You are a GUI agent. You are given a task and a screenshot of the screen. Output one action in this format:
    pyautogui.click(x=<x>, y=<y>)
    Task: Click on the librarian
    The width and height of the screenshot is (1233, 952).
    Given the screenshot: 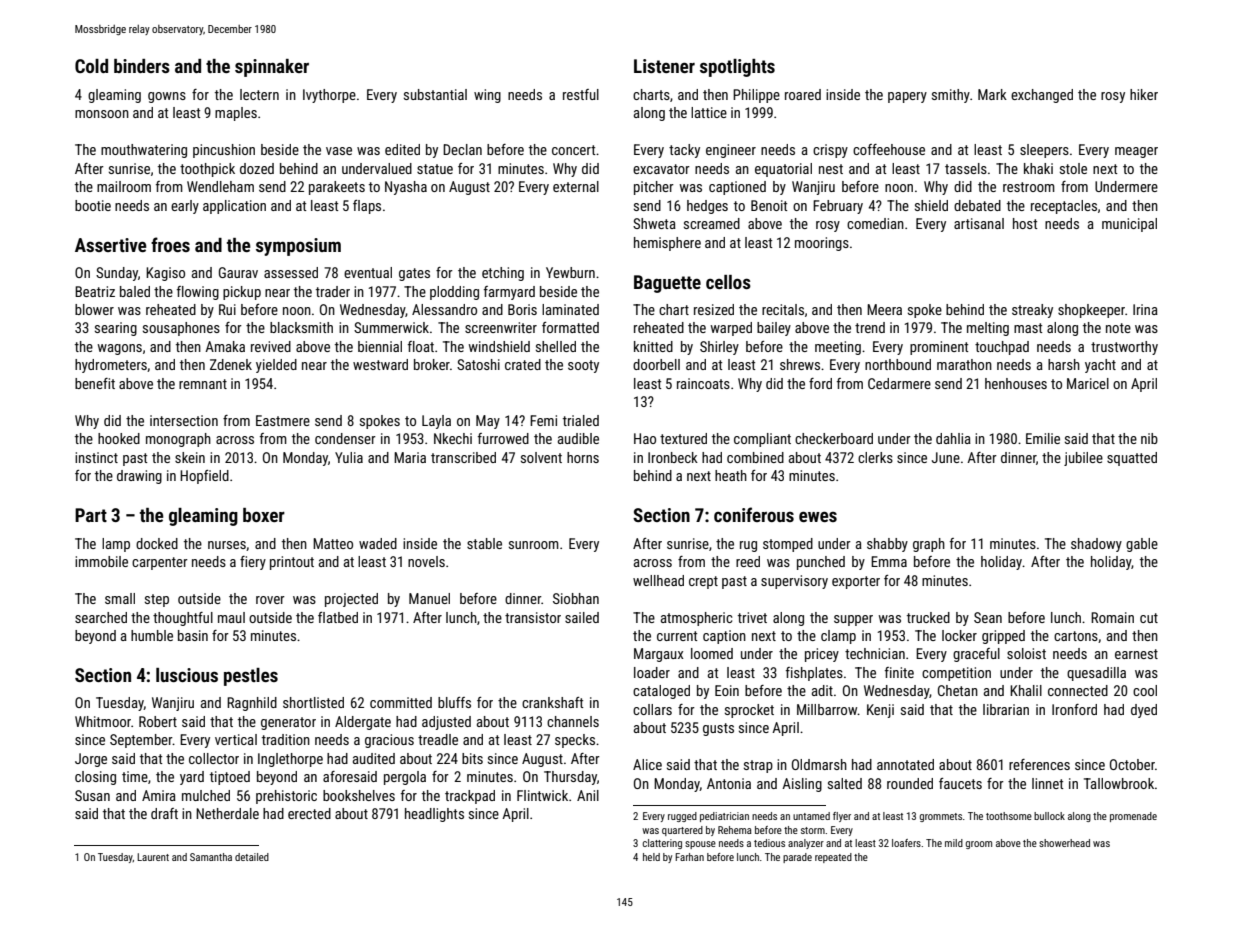 What is the action you would take?
    pyautogui.click(x=1006, y=709)
